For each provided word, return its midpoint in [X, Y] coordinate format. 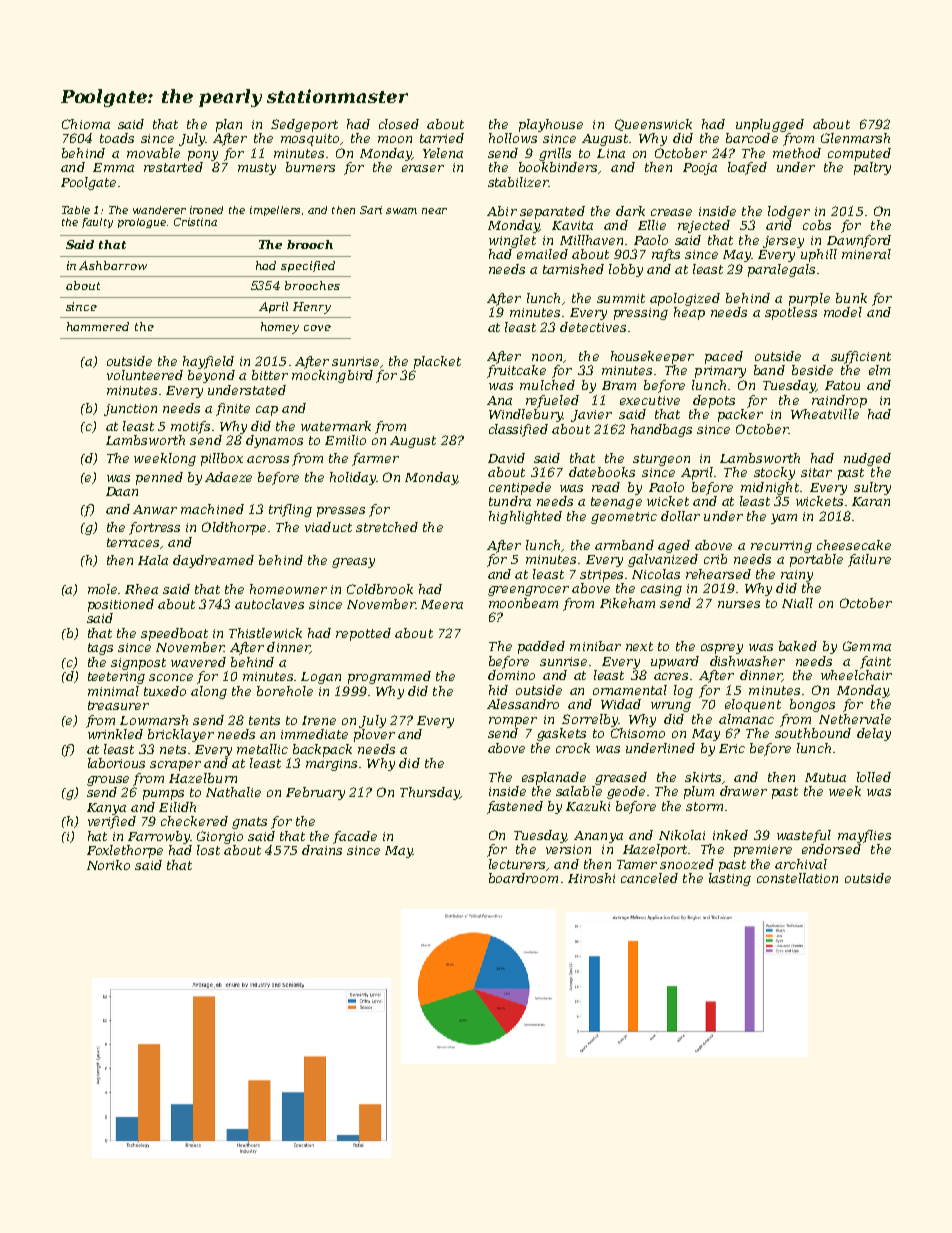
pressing [641, 314]
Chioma [86, 124]
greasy [353, 563]
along [209, 692]
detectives [593, 327]
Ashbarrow [113, 265]
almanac [746, 719]
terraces [133, 542]
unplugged [770, 125]
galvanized [663, 560]
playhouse [551, 125]
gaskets [561, 734]
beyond [211, 376]
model [843, 312]
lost [208, 850]
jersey [783, 242]
